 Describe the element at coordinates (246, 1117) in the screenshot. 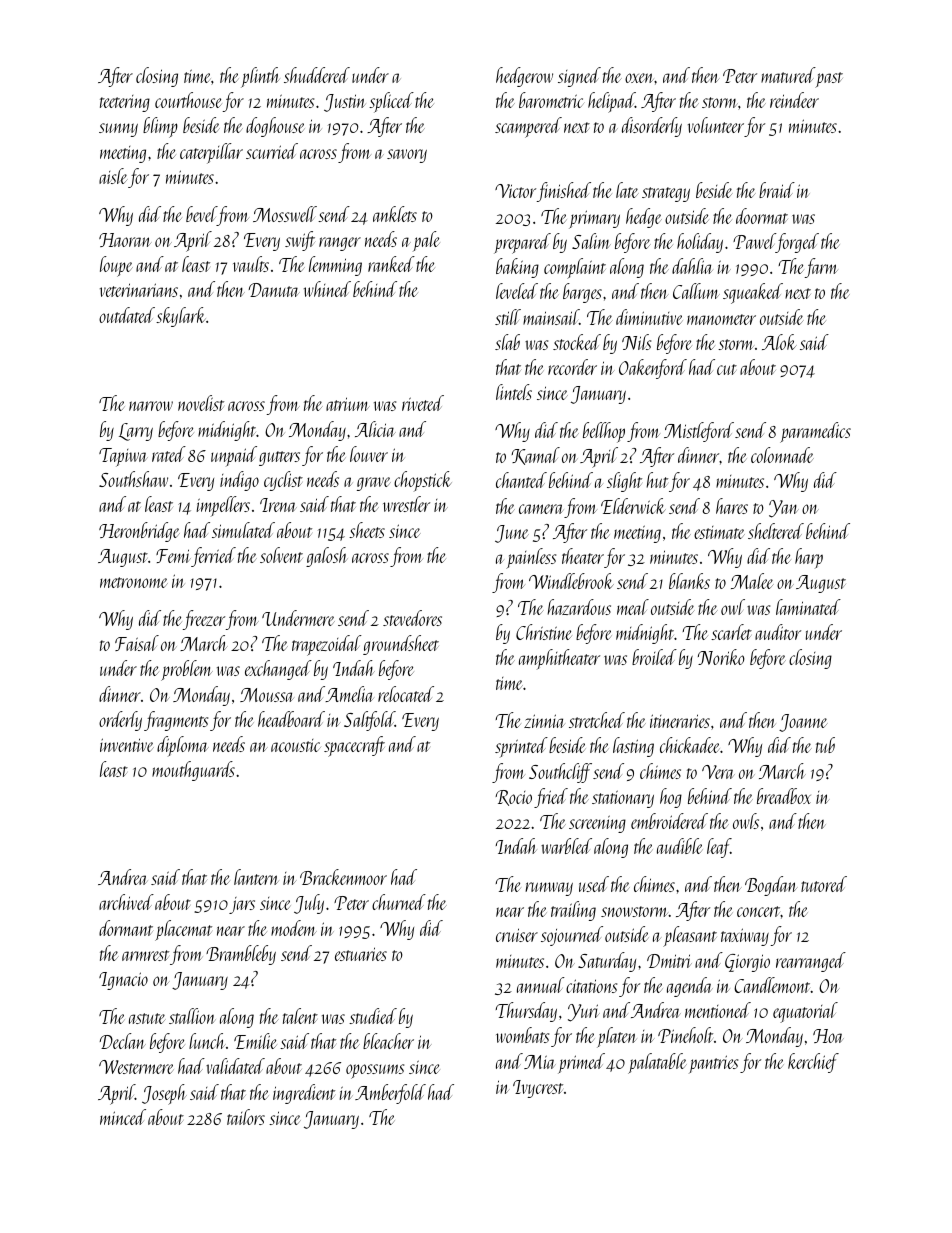

I see `tailors` at that location.
